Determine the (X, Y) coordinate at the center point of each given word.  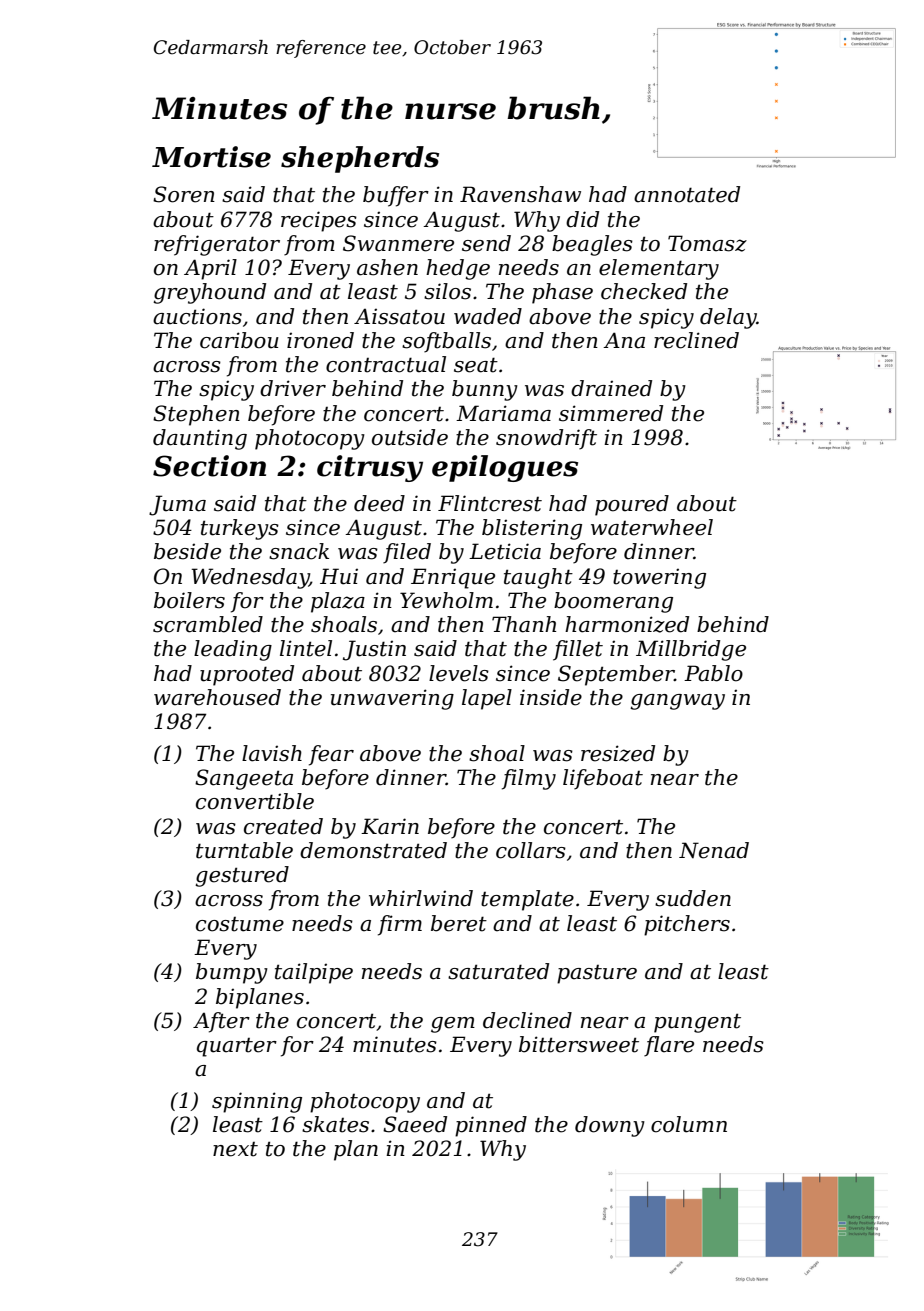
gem (453, 1025)
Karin (390, 826)
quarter (237, 1047)
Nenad (714, 850)
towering (659, 579)
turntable (244, 850)
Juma (177, 505)
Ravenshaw (520, 194)
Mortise (211, 157)
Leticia (505, 551)
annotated (687, 194)
